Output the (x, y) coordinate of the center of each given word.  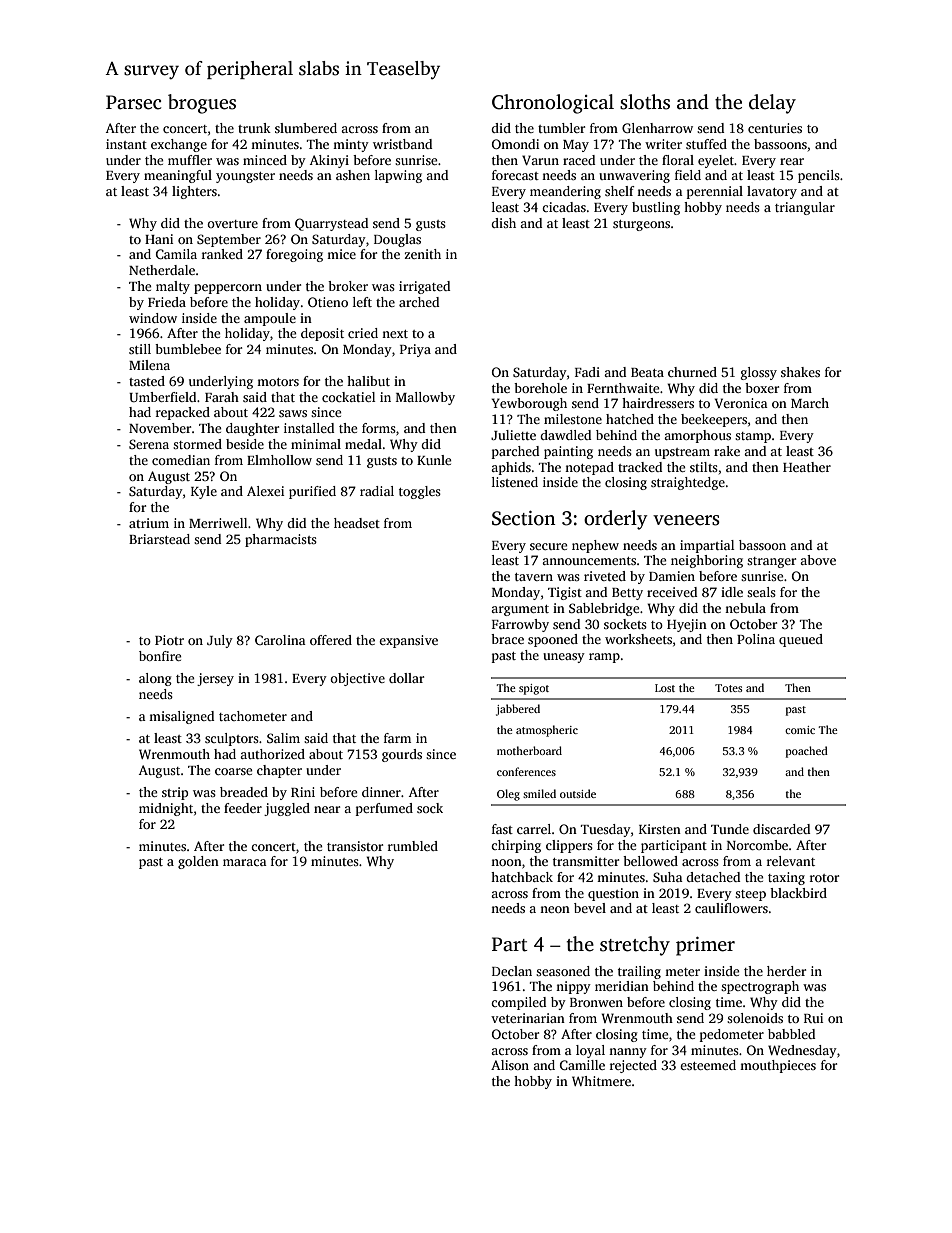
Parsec (133, 102)
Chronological (553, 104)
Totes (728, 688)
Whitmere (601, 1081)
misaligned (181, 717)
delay (772, 104)
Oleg (508, 795)
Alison (510, 1065)
